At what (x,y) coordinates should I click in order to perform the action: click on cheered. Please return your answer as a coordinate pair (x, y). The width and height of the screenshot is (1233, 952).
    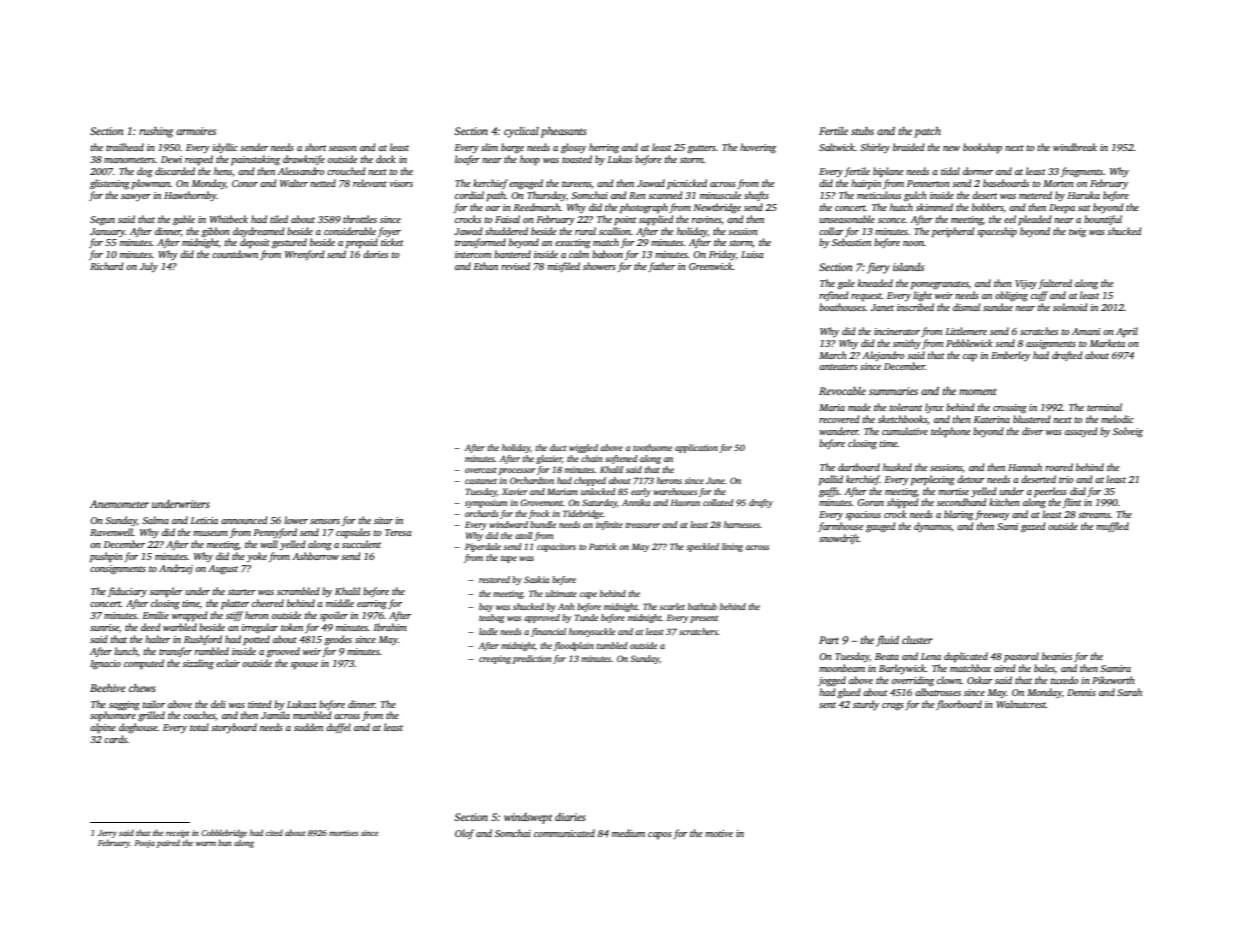
    Looking at the image, I should click on (268, 603).
